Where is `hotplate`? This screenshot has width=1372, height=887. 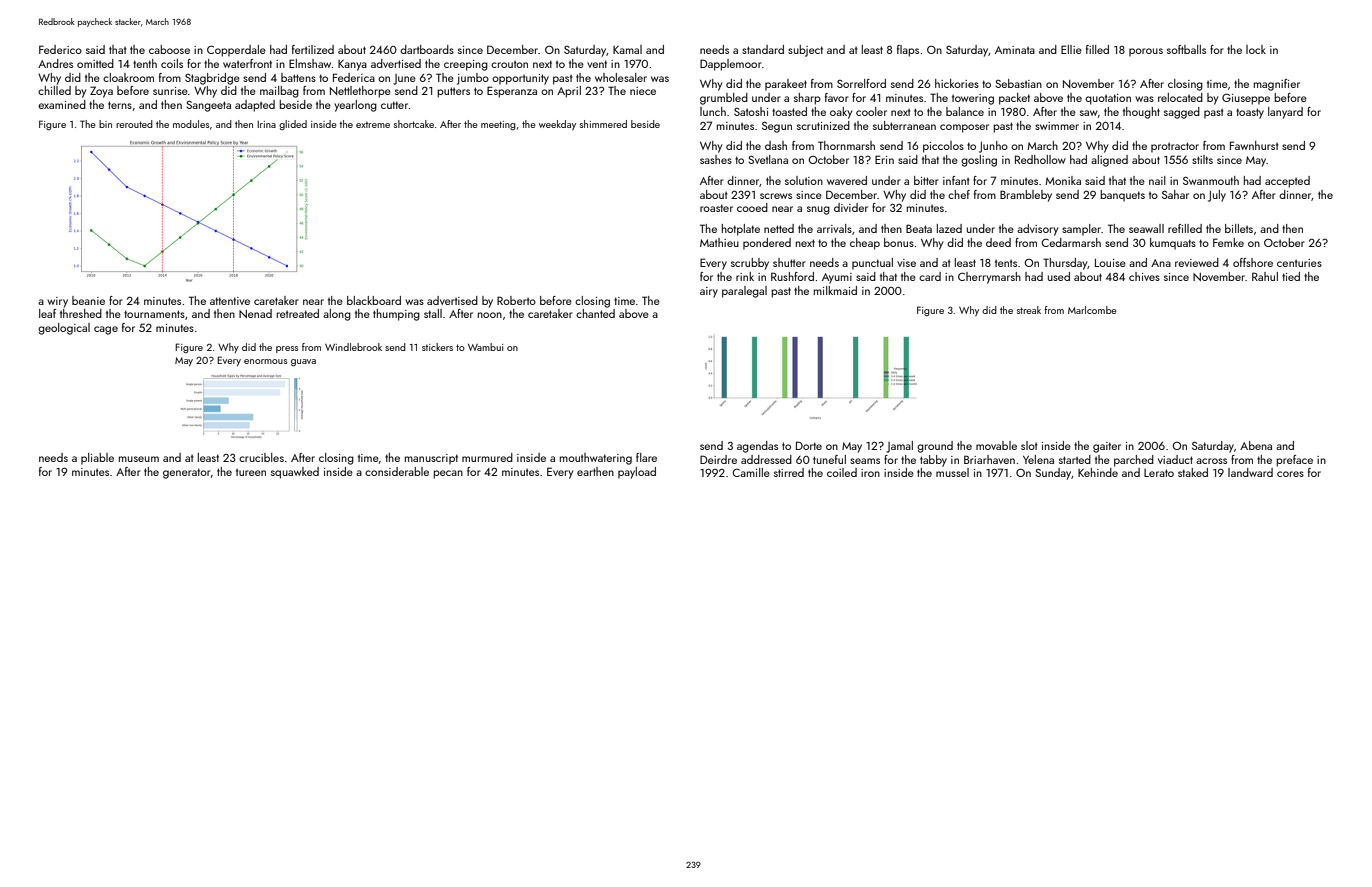 hotplate is located at coordinates (741, 230).
